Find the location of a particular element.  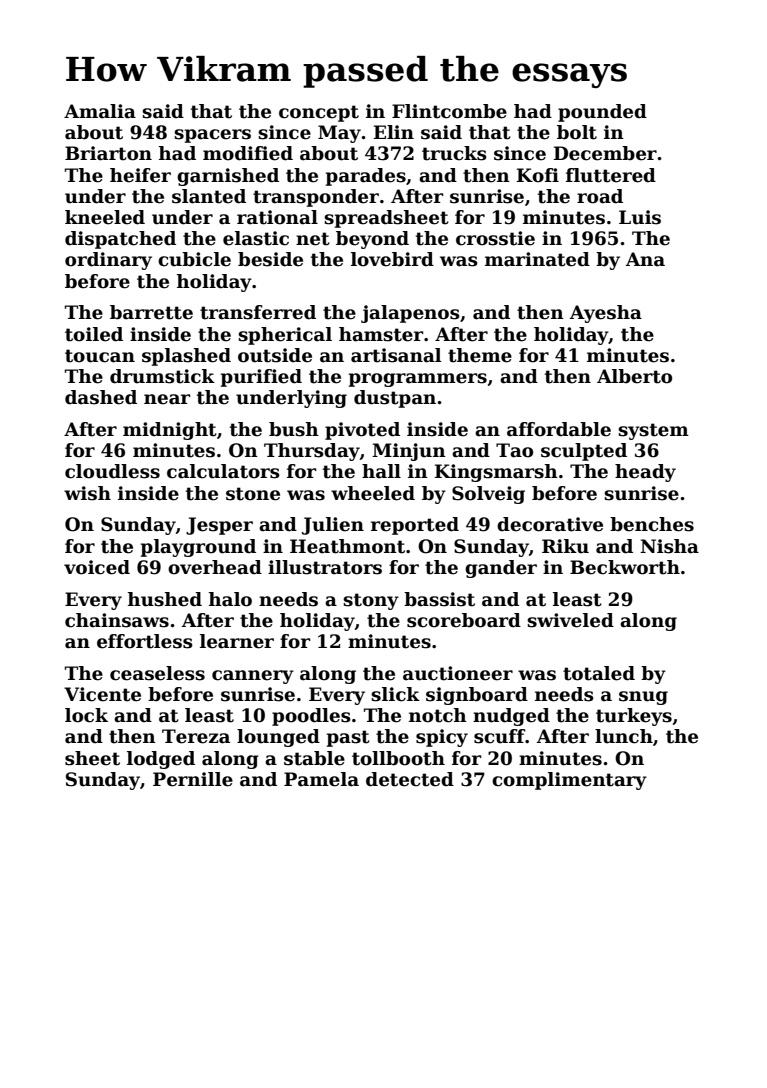

Luis is located at coordinates (640, 217).
